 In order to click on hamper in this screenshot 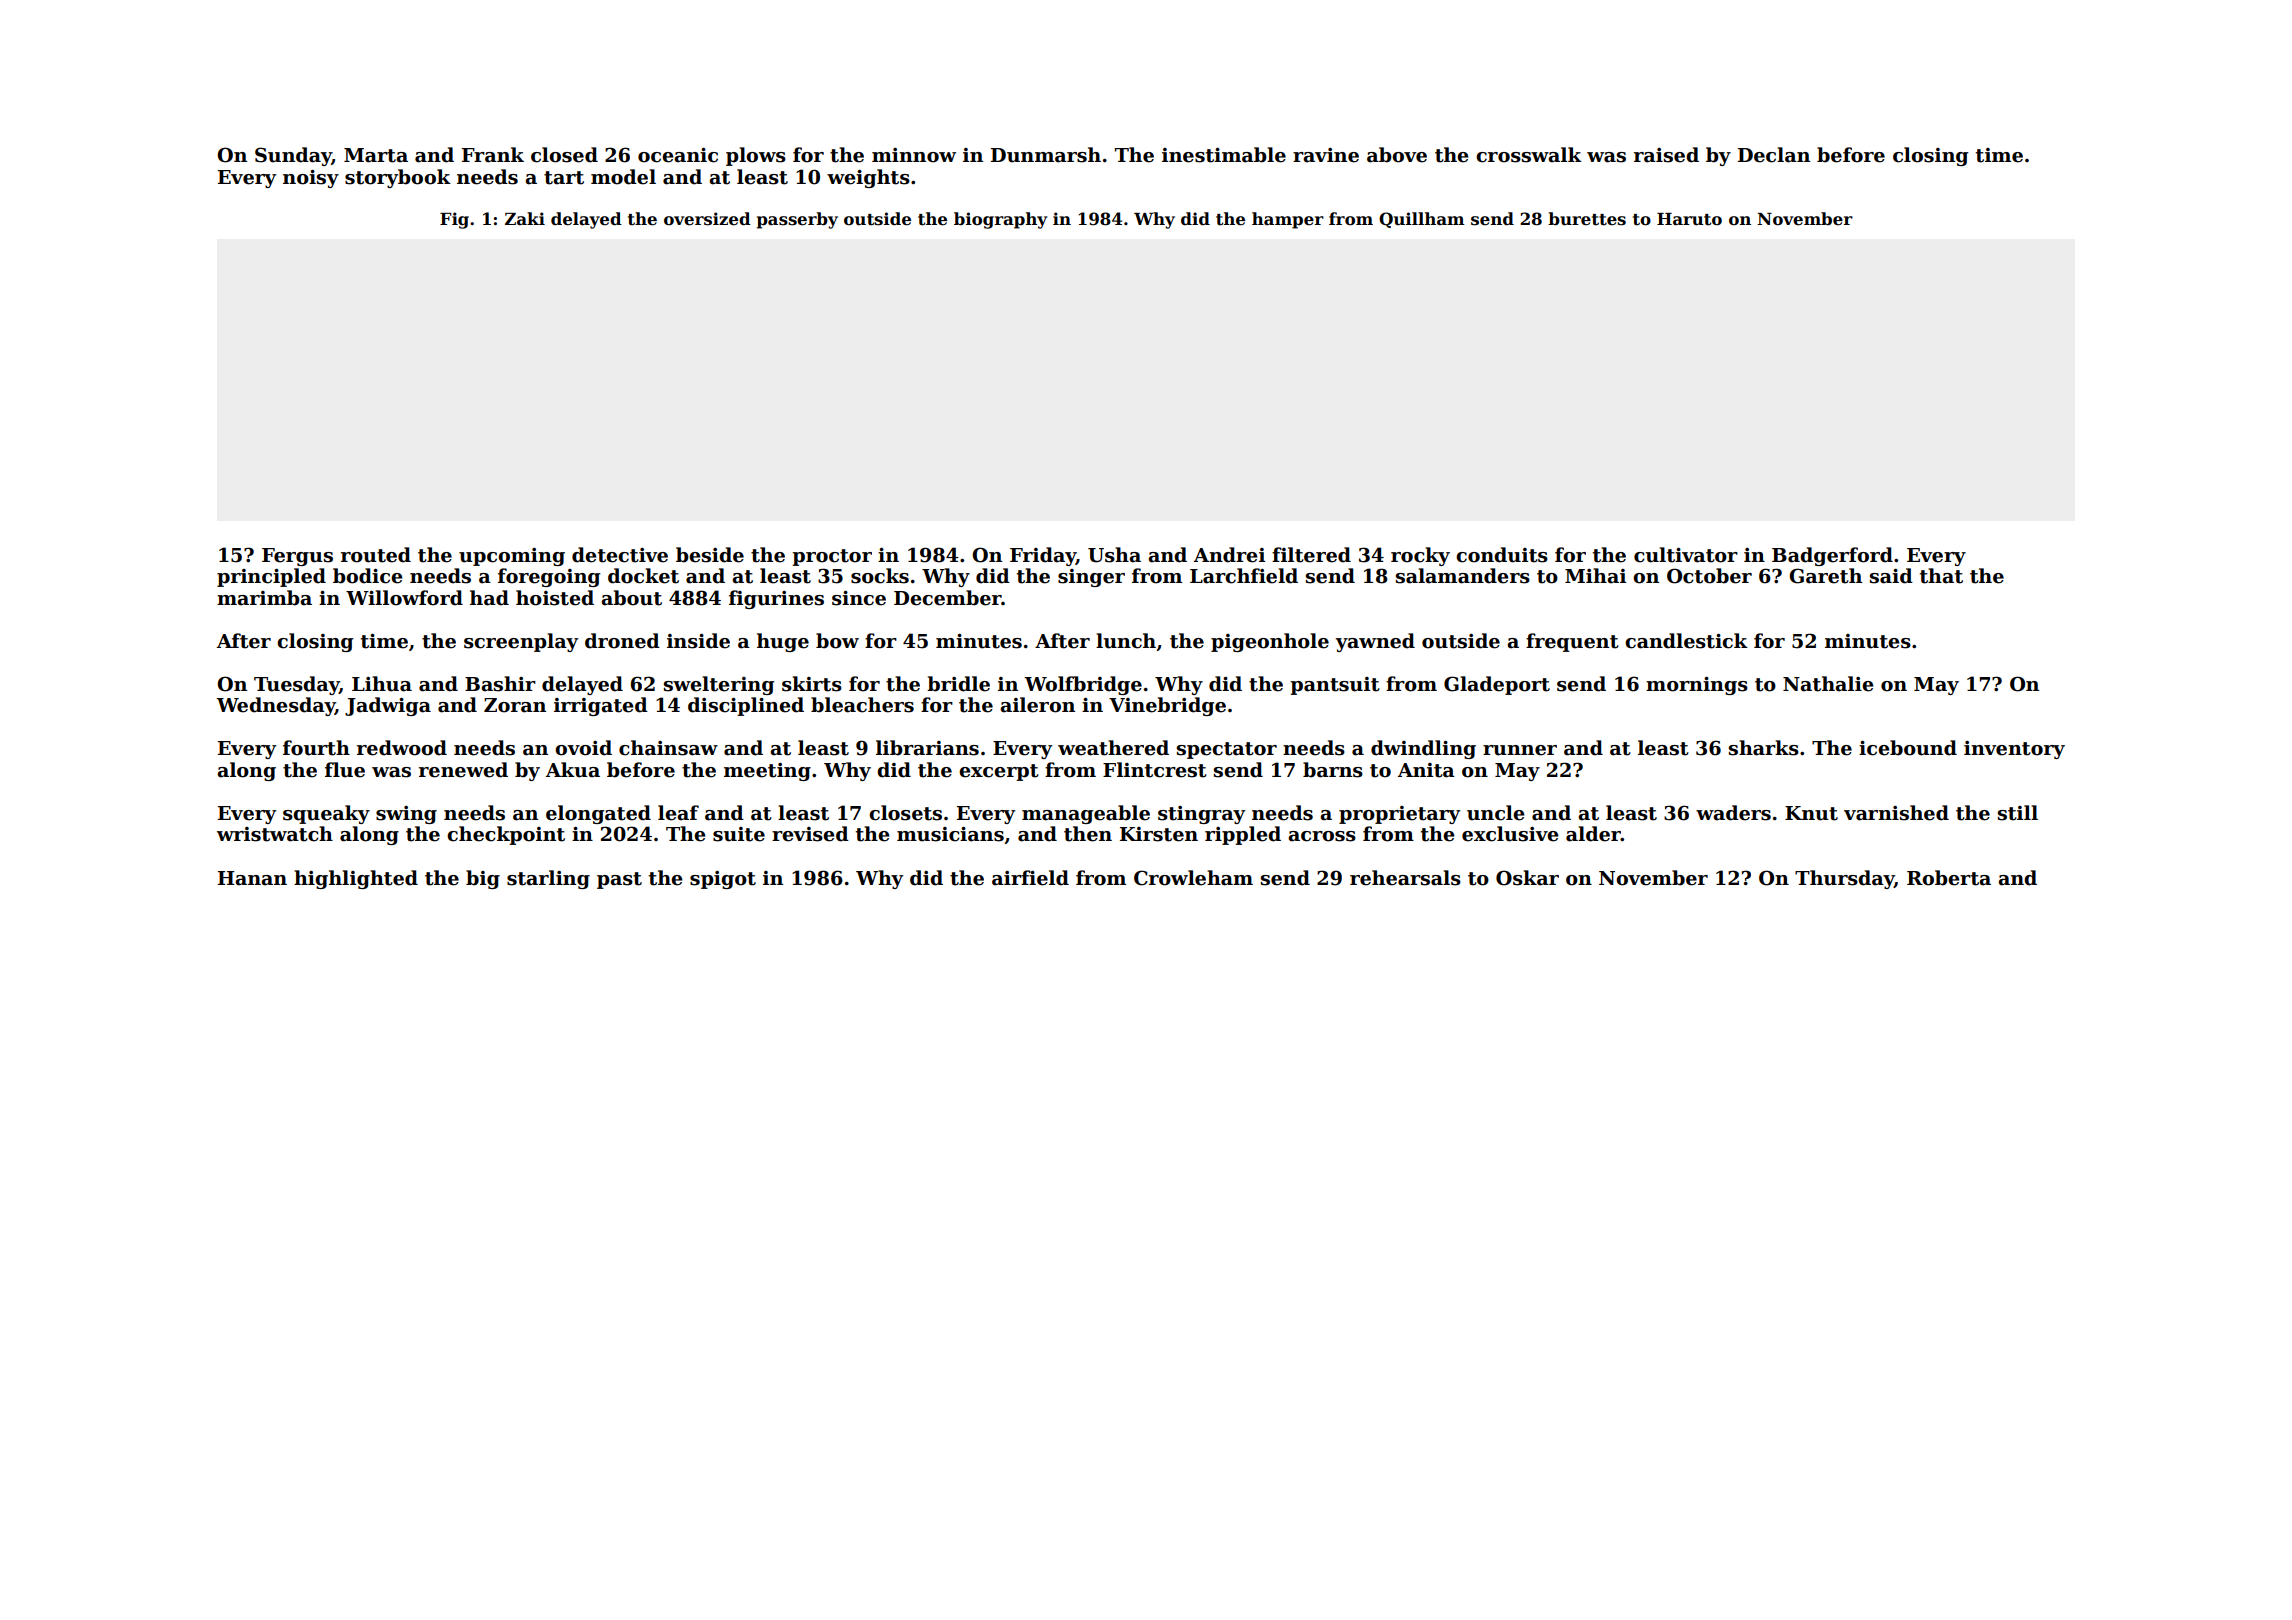, I will do `click(1288, 220)`.
